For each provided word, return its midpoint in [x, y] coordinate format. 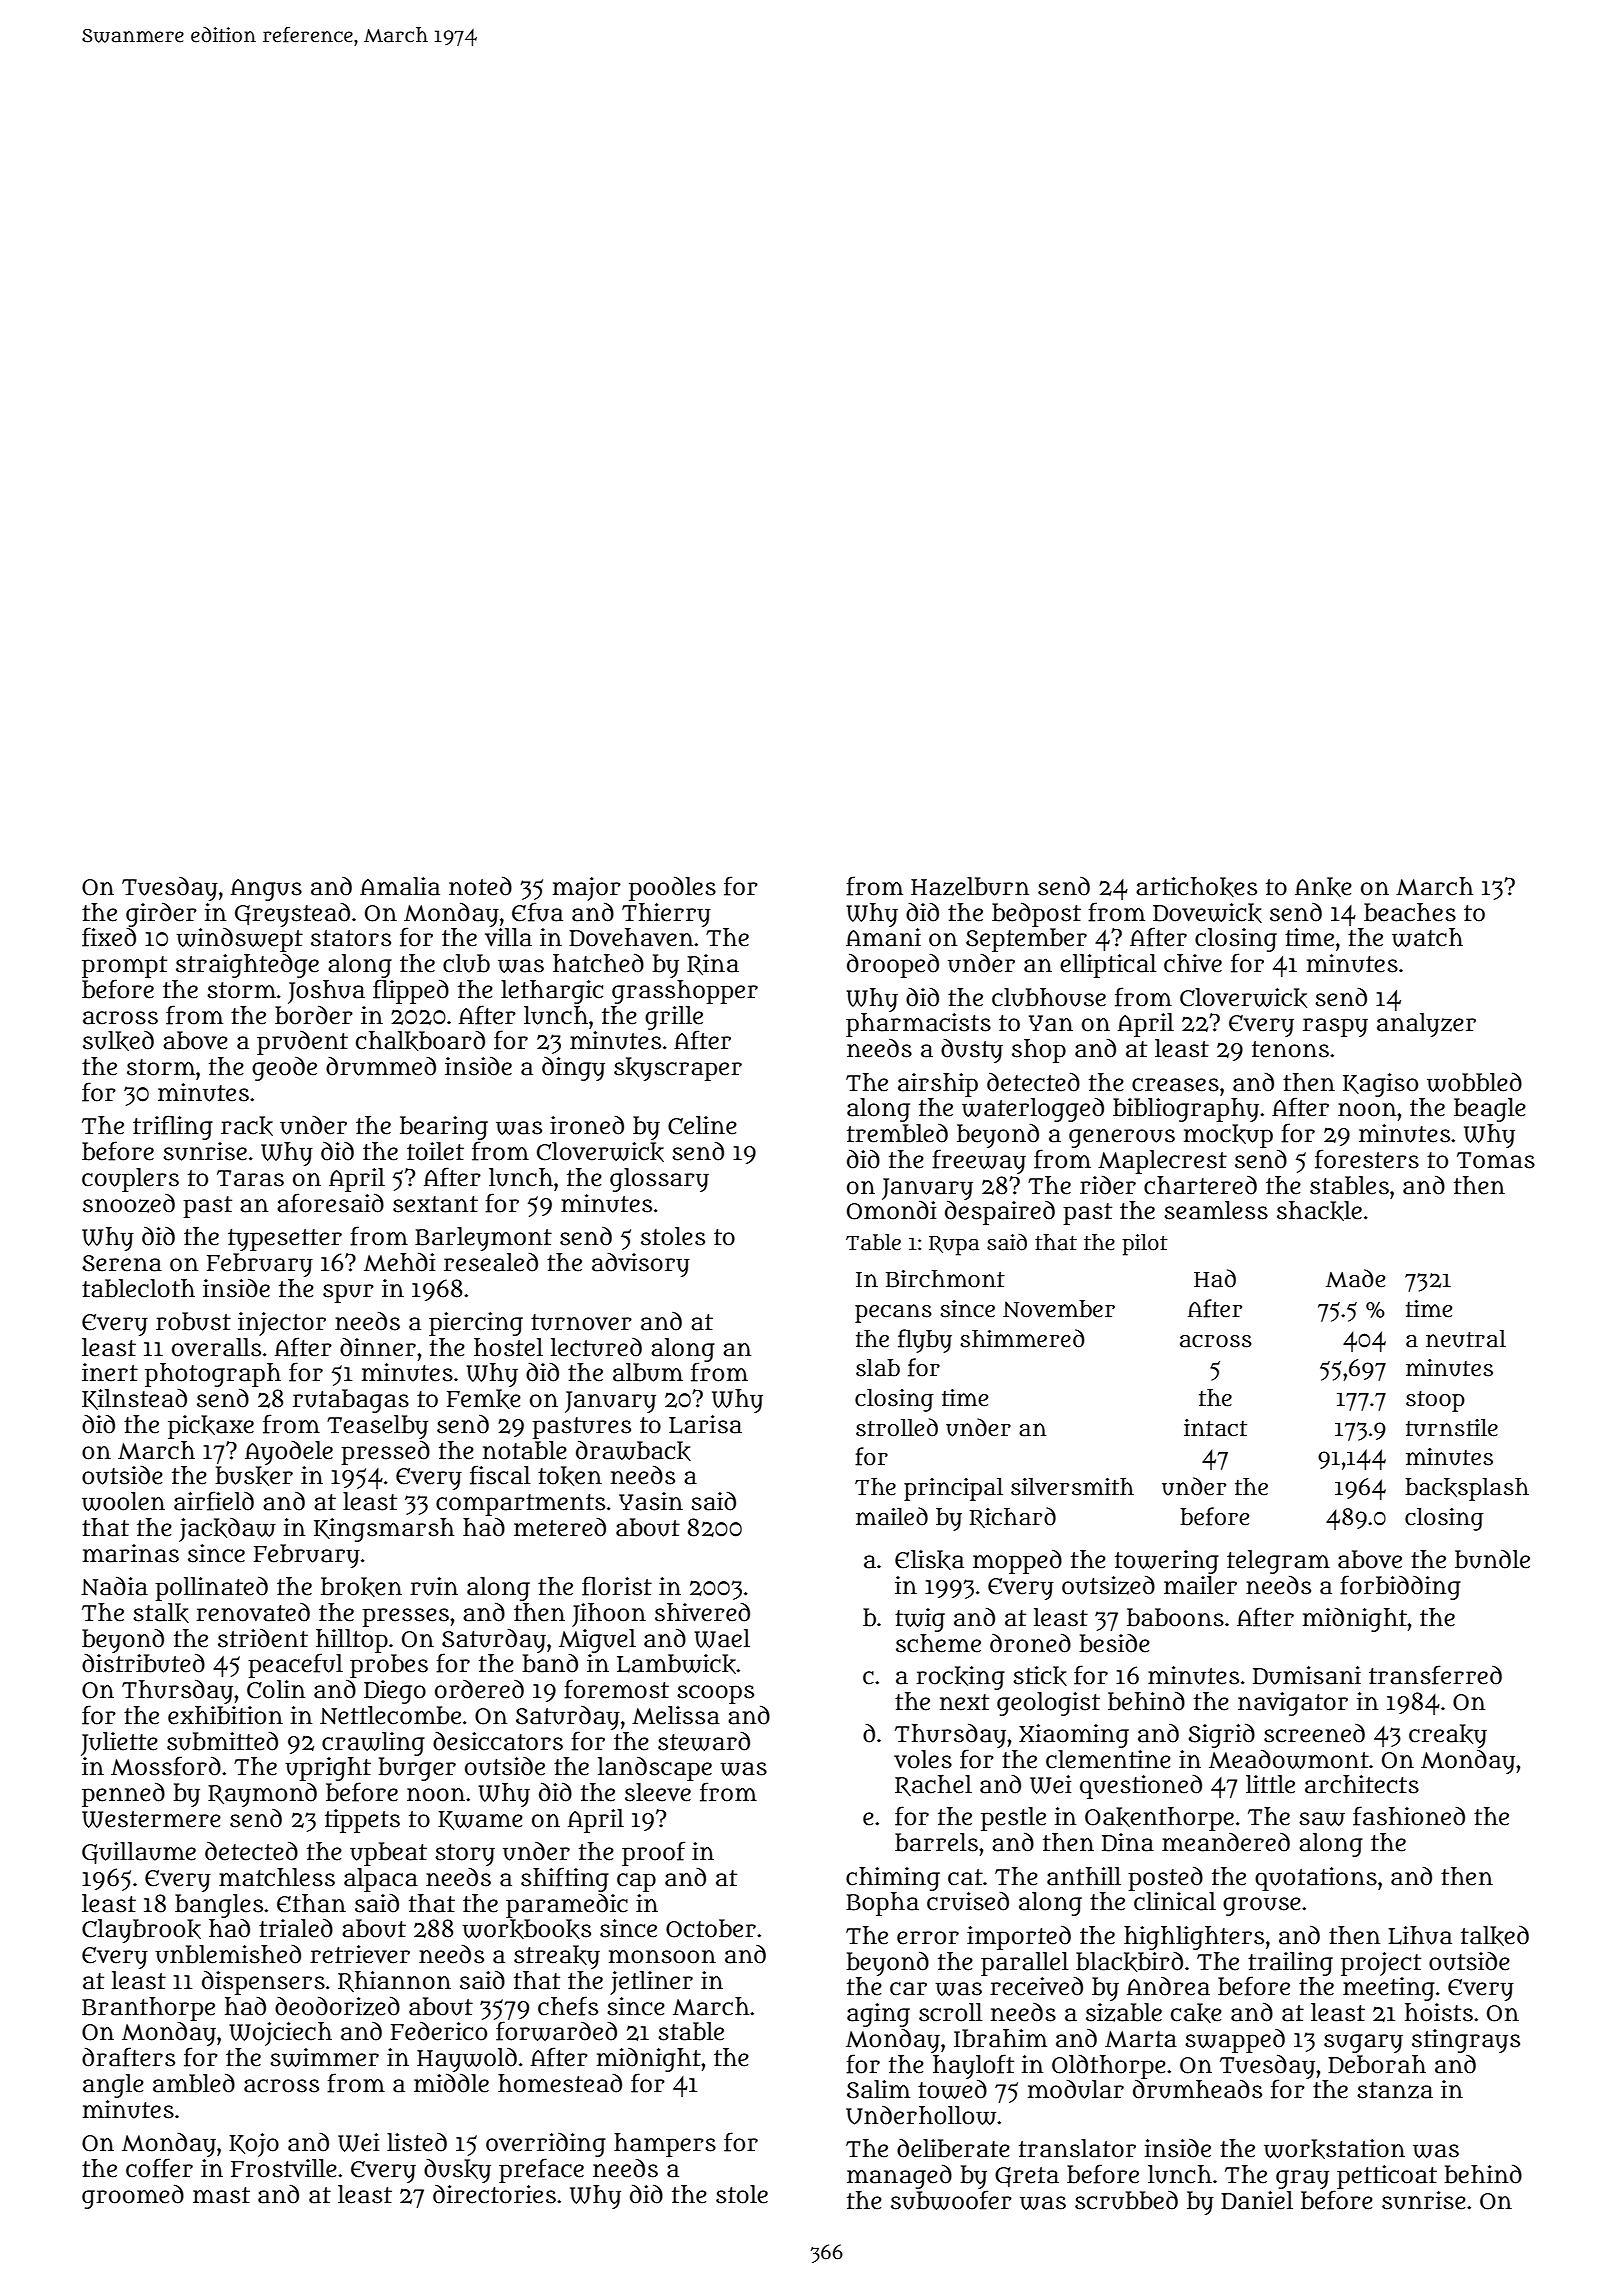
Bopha [882, 1904]
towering [1167, 1562]
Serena [122, 1263]
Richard [1013, 1517]
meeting [1389, 1989]
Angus [266, 890]
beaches [1410, 912]
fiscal [500, 1475]
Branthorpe [148, 2009]
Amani [883, 937]
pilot [1145, 1245]
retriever [360, 1954]
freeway [979, 1161]
